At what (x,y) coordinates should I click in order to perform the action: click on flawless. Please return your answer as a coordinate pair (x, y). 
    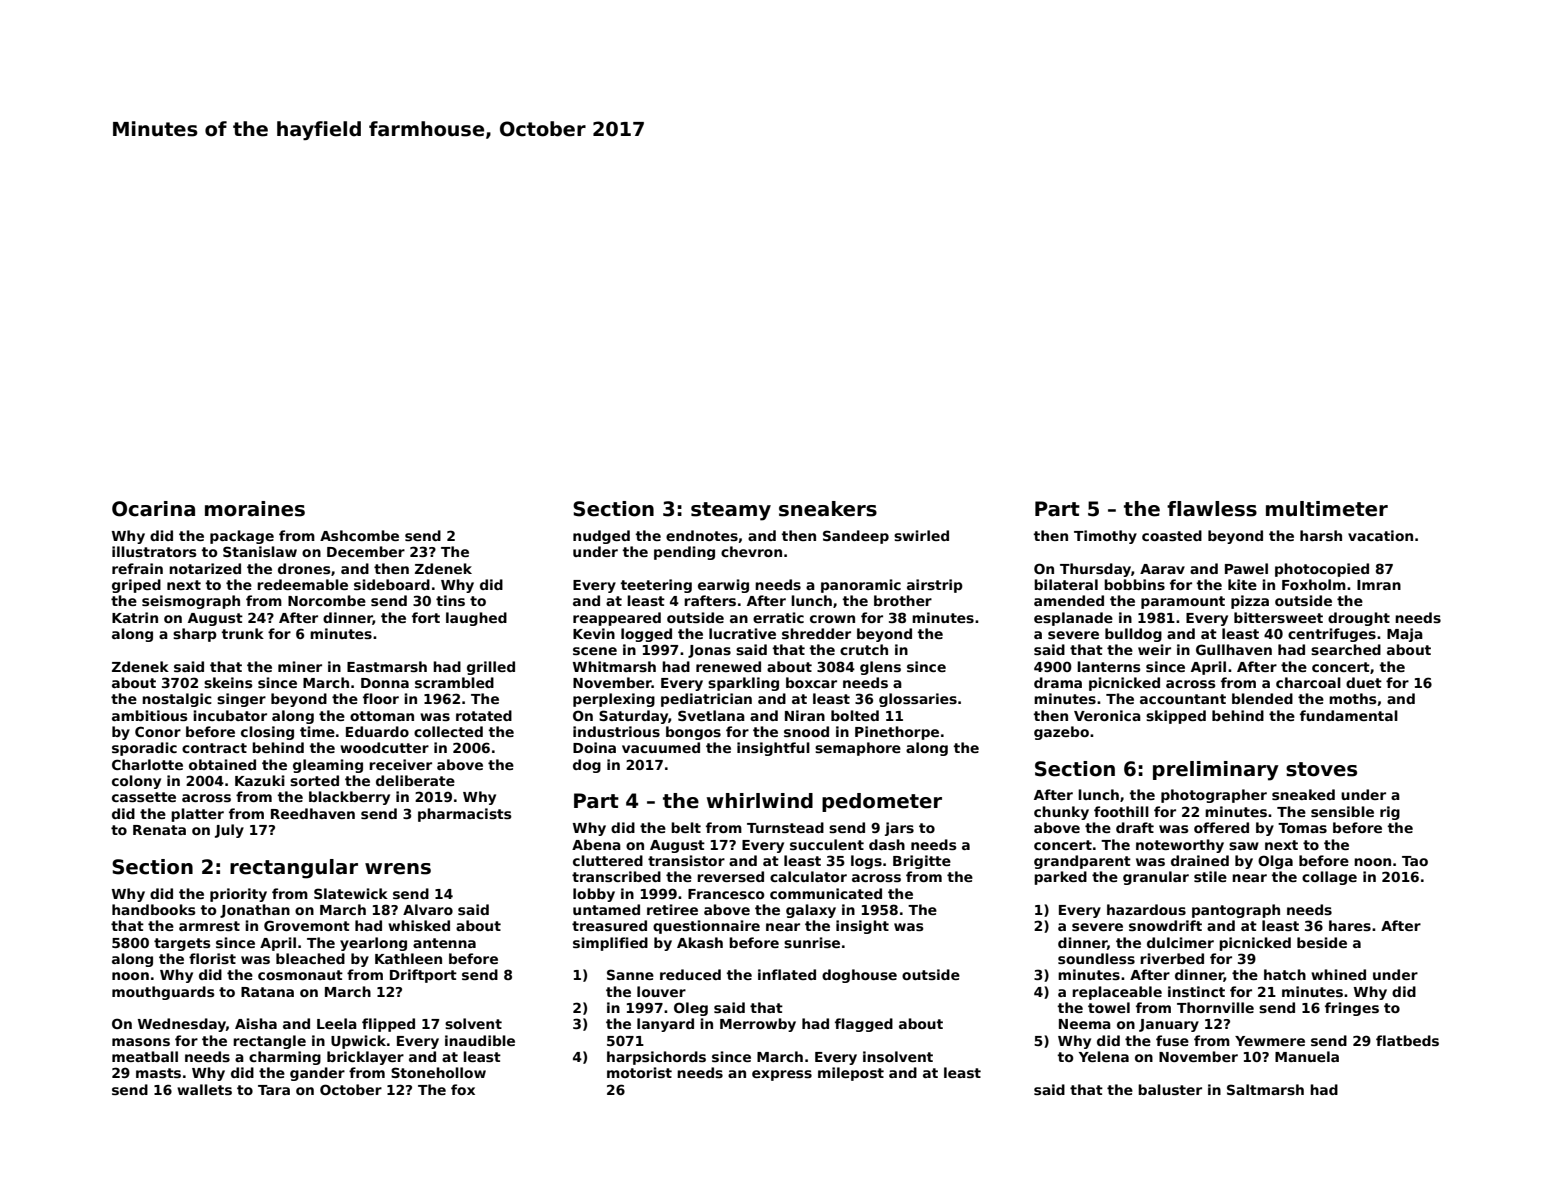
    Looking at the image, I should click on (1212, 509).
